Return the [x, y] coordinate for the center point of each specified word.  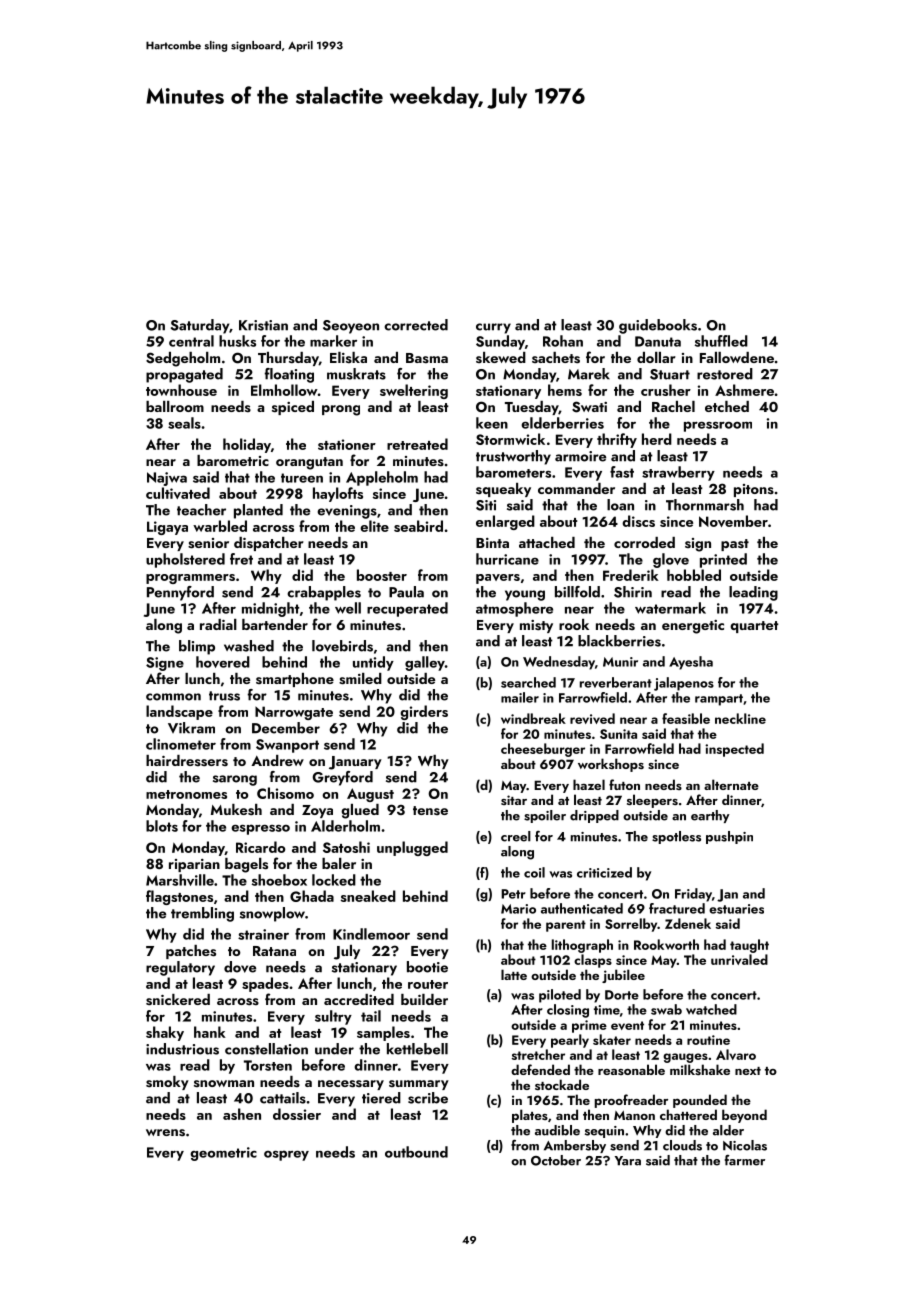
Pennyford [180, 593]
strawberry [678, 473]
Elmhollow [284, 390]
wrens [165, 1133]
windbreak [533, 718]
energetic [693, 627]
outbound [416, 1152]
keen [492, 423]
